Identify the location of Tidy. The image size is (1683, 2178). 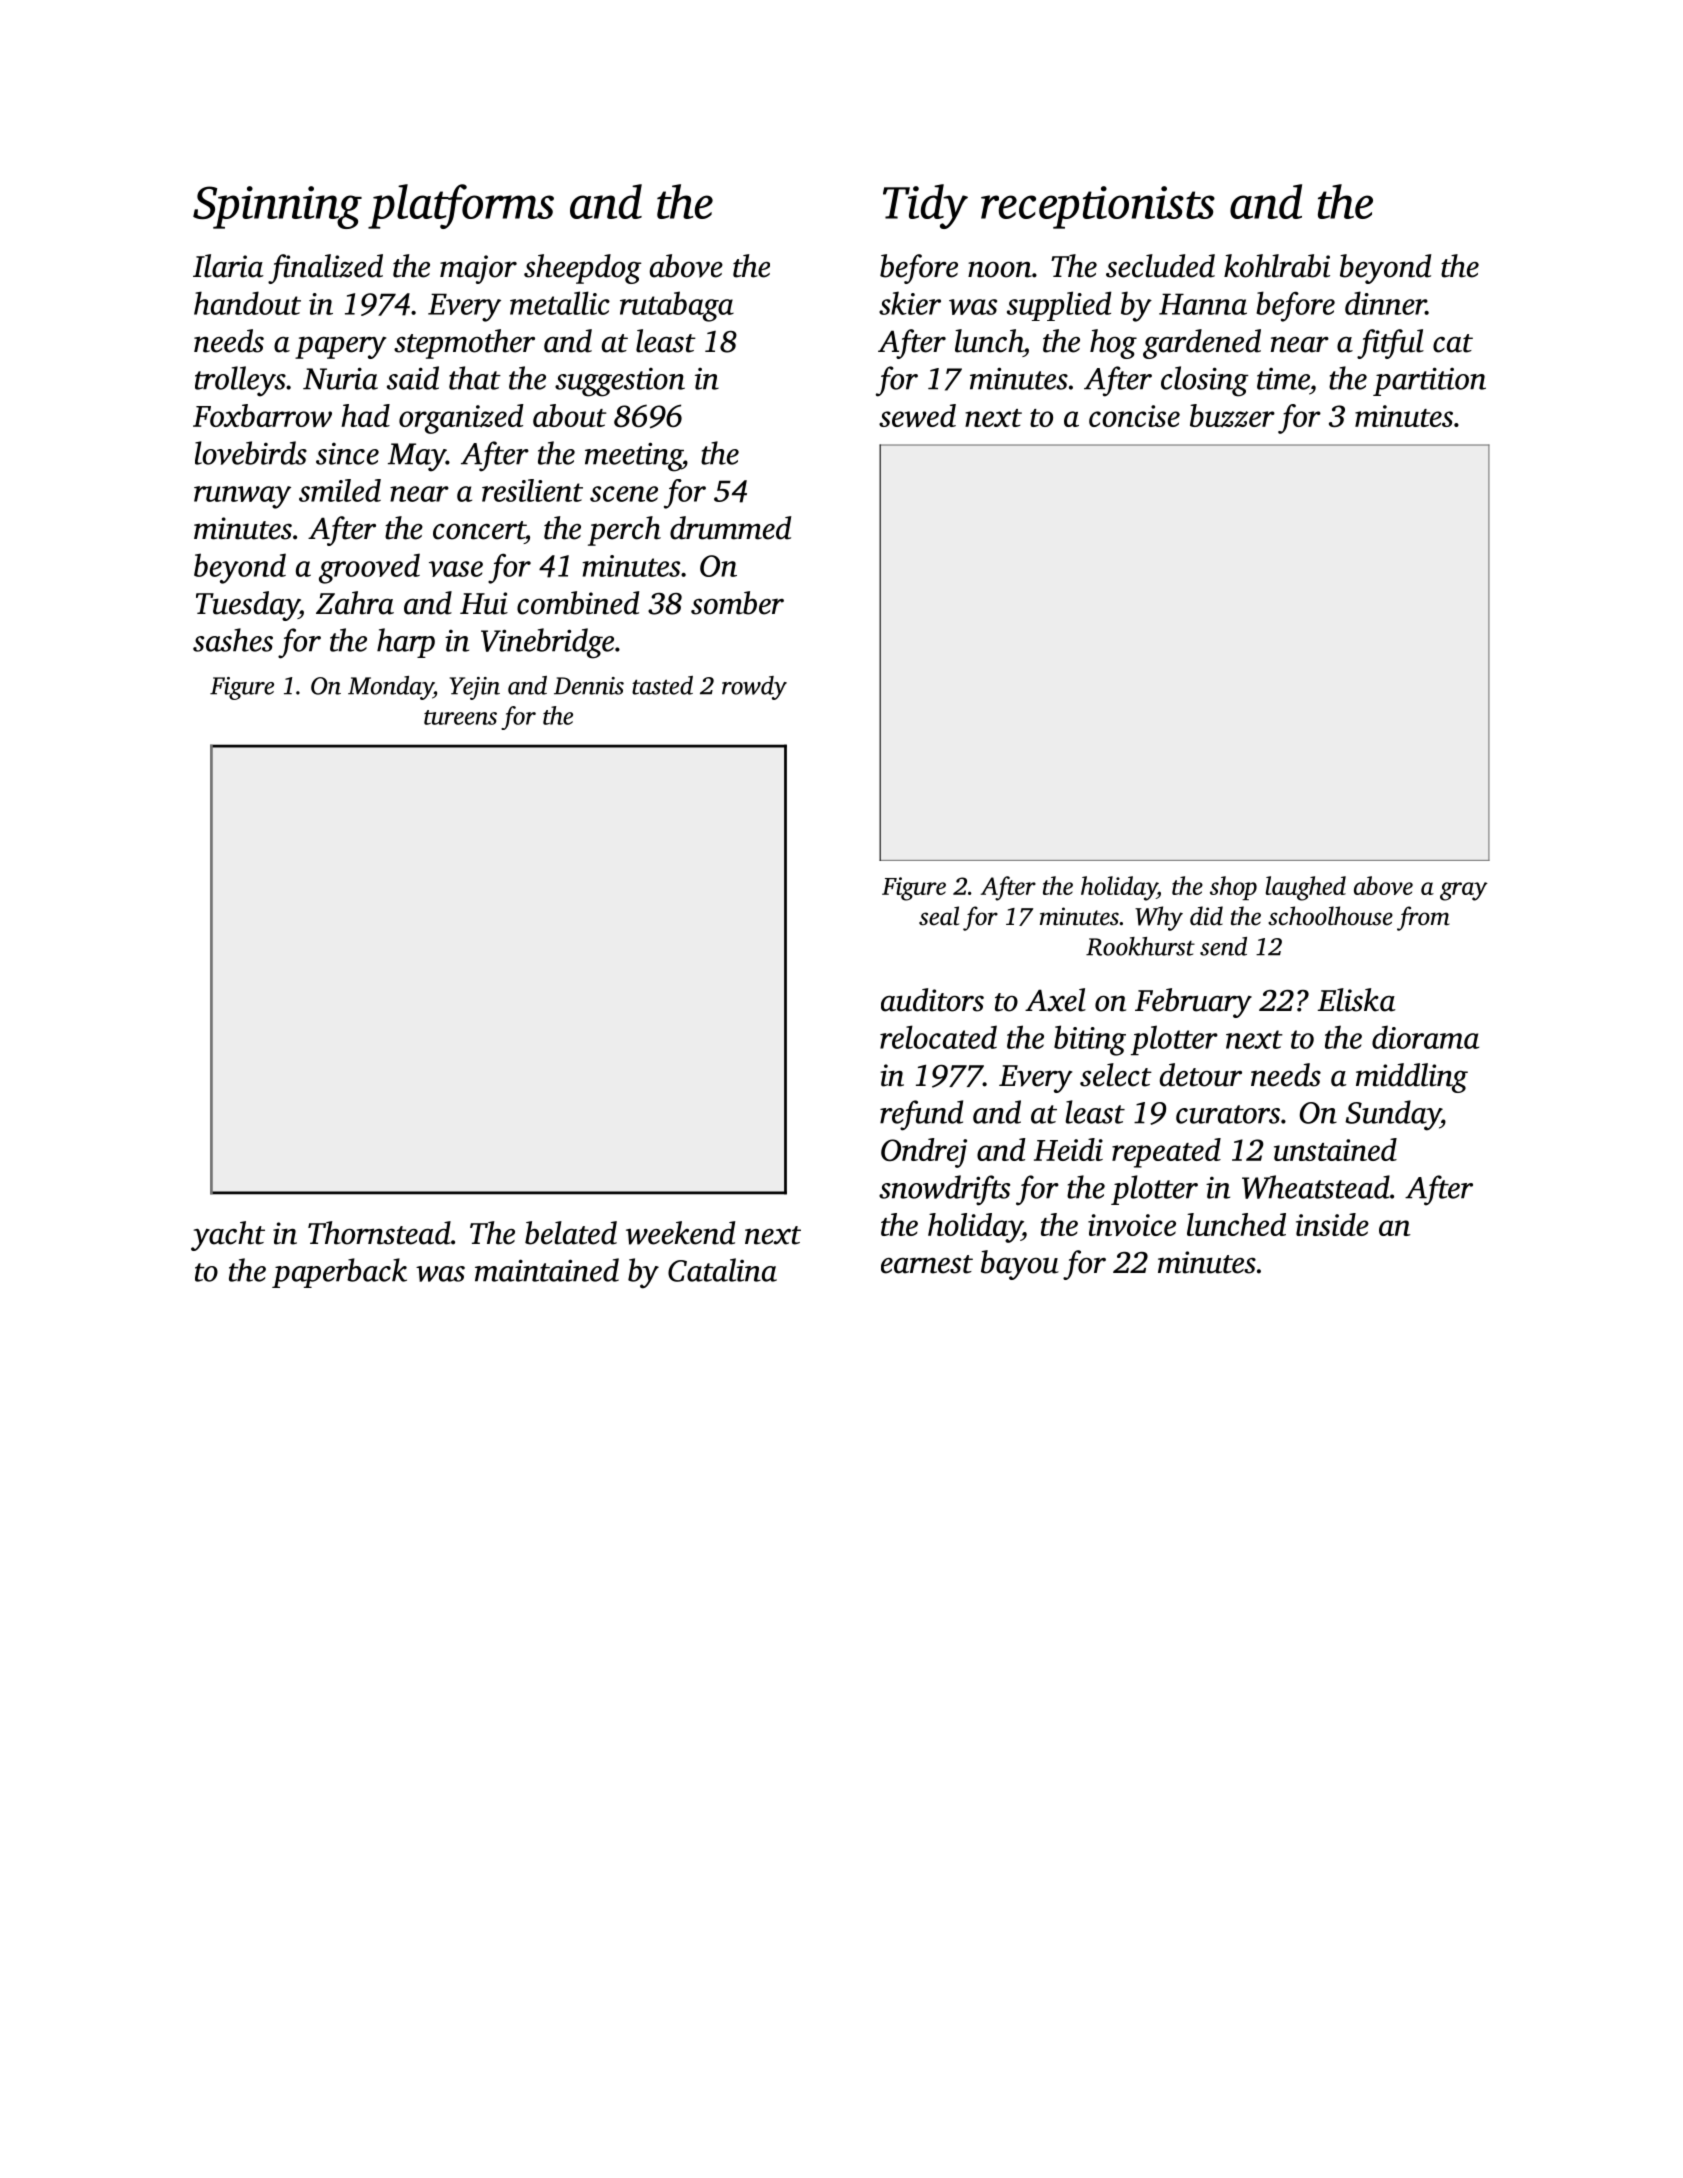
(925, 206).
